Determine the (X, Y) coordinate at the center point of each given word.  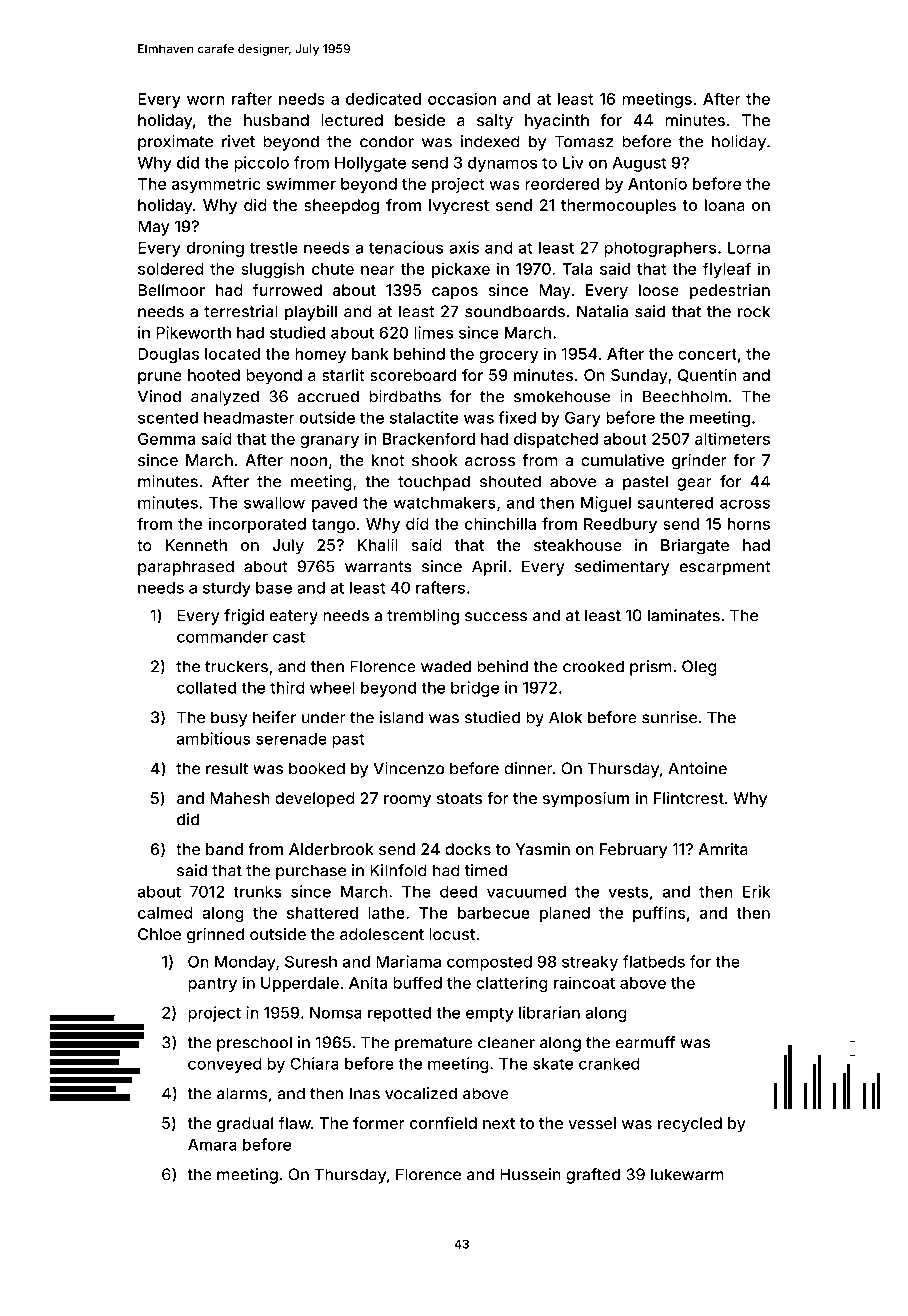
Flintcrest (689, 798)
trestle (274, 248)
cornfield (443, 1122)
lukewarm (687, 1174)
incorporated (257, 525)
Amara (212, 1145)
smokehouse (562, 396)
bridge (475, 689)
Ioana (725, 205)
